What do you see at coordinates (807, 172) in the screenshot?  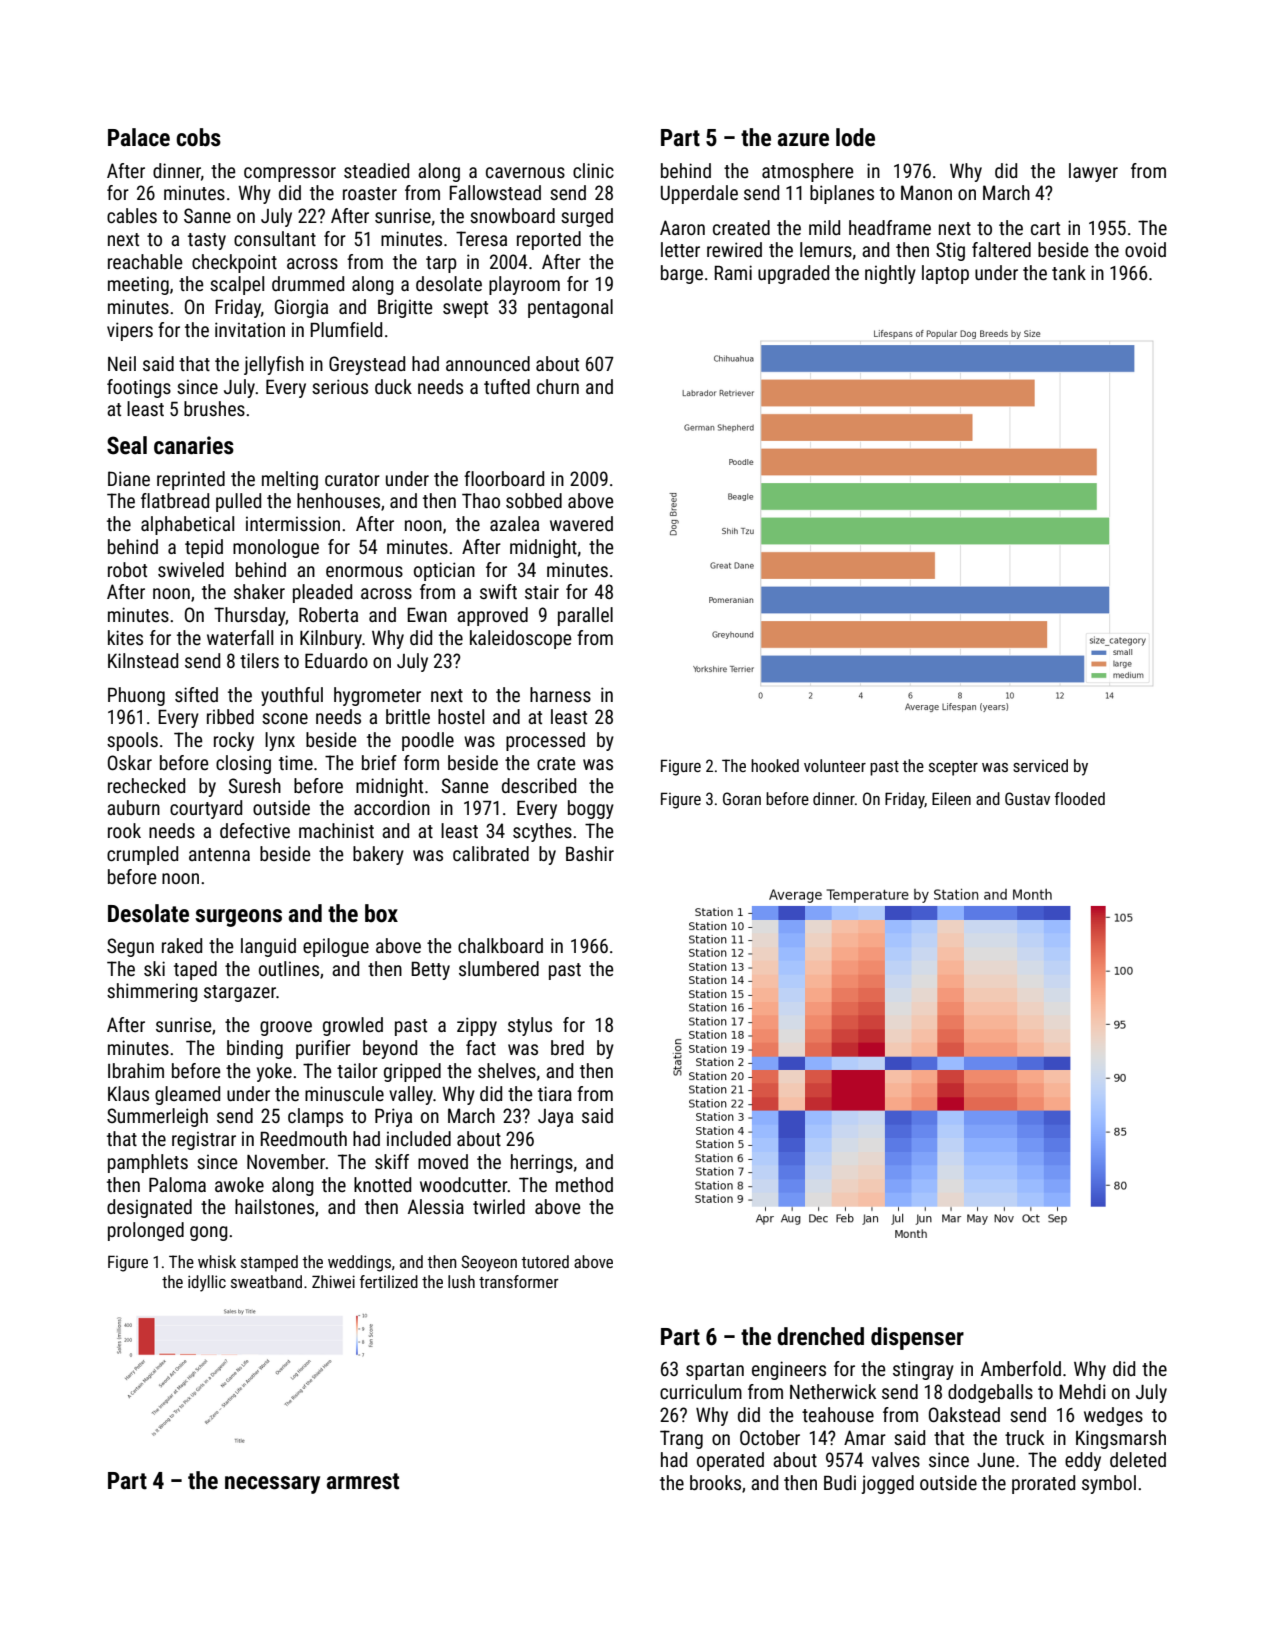 I see `atmosphere` at bounding box center [807, 172].
